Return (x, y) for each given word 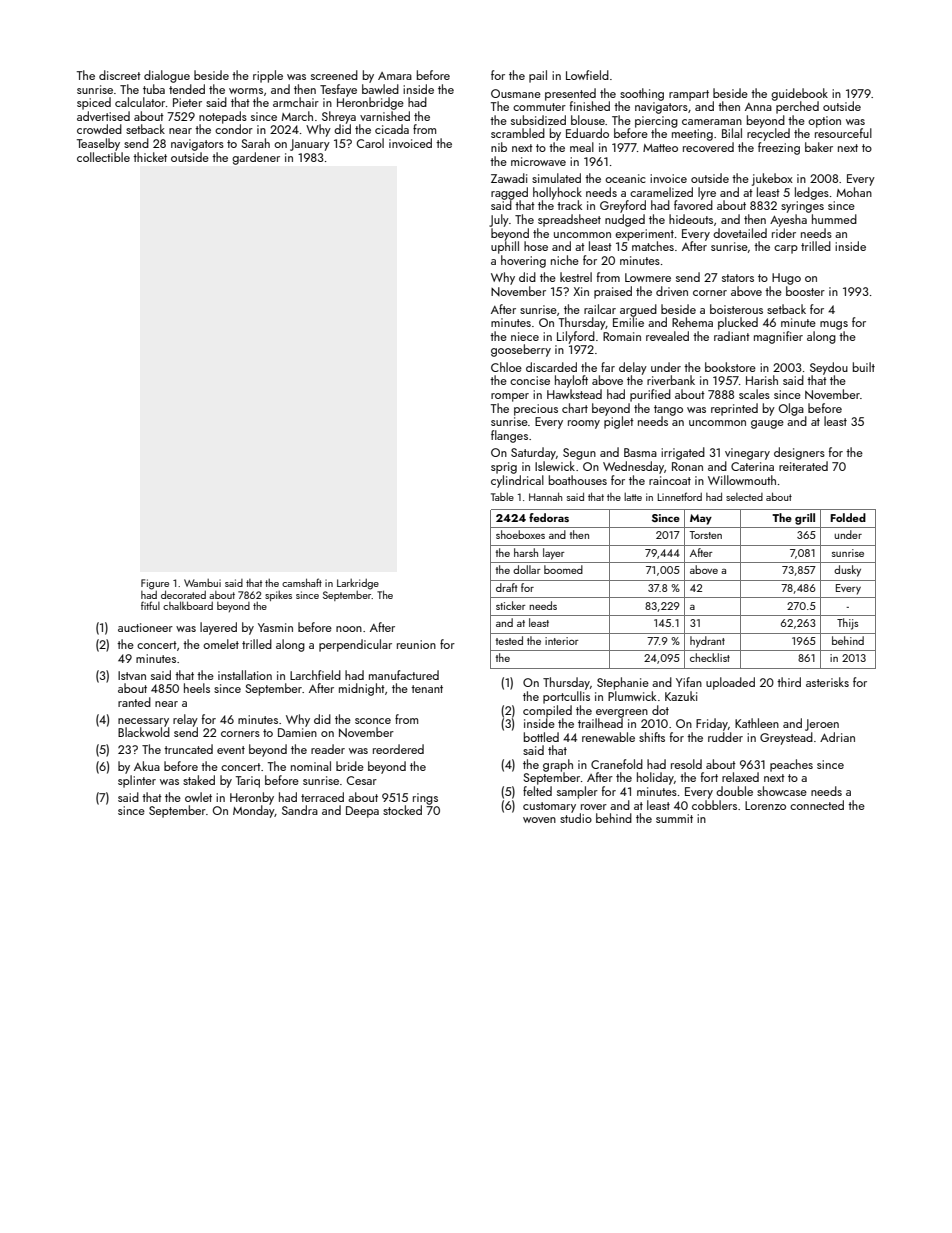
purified (650, 395)
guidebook (799, 94)
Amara (395, 76)
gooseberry (521, 350)
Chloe (506, 367)
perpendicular (355, 645)
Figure (155, 584)
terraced (322, 797)
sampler (577, 792)
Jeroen (822, 725)
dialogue (167, 76)
